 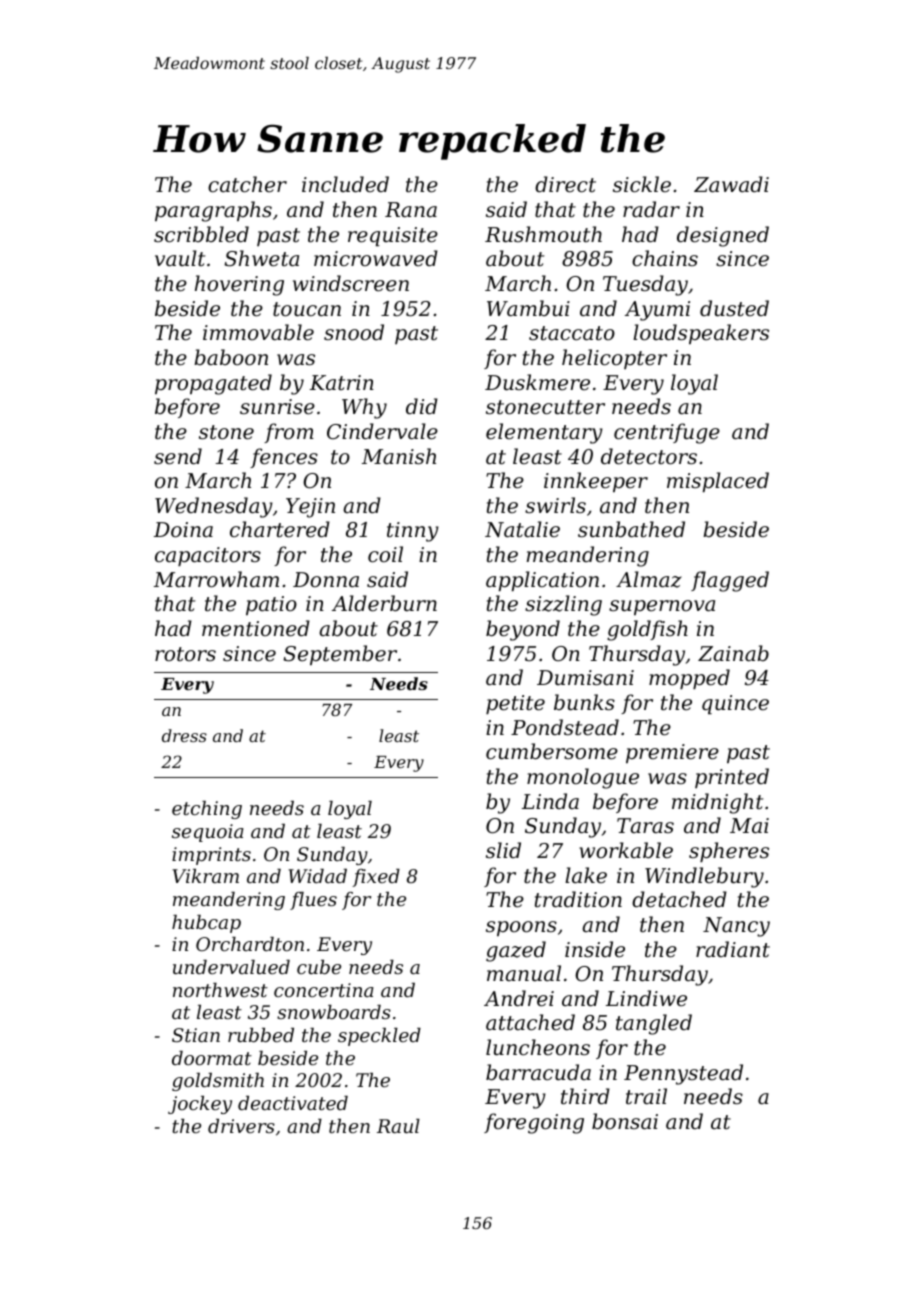 I want to click on Marrowham, so click(x=216, y=579).
